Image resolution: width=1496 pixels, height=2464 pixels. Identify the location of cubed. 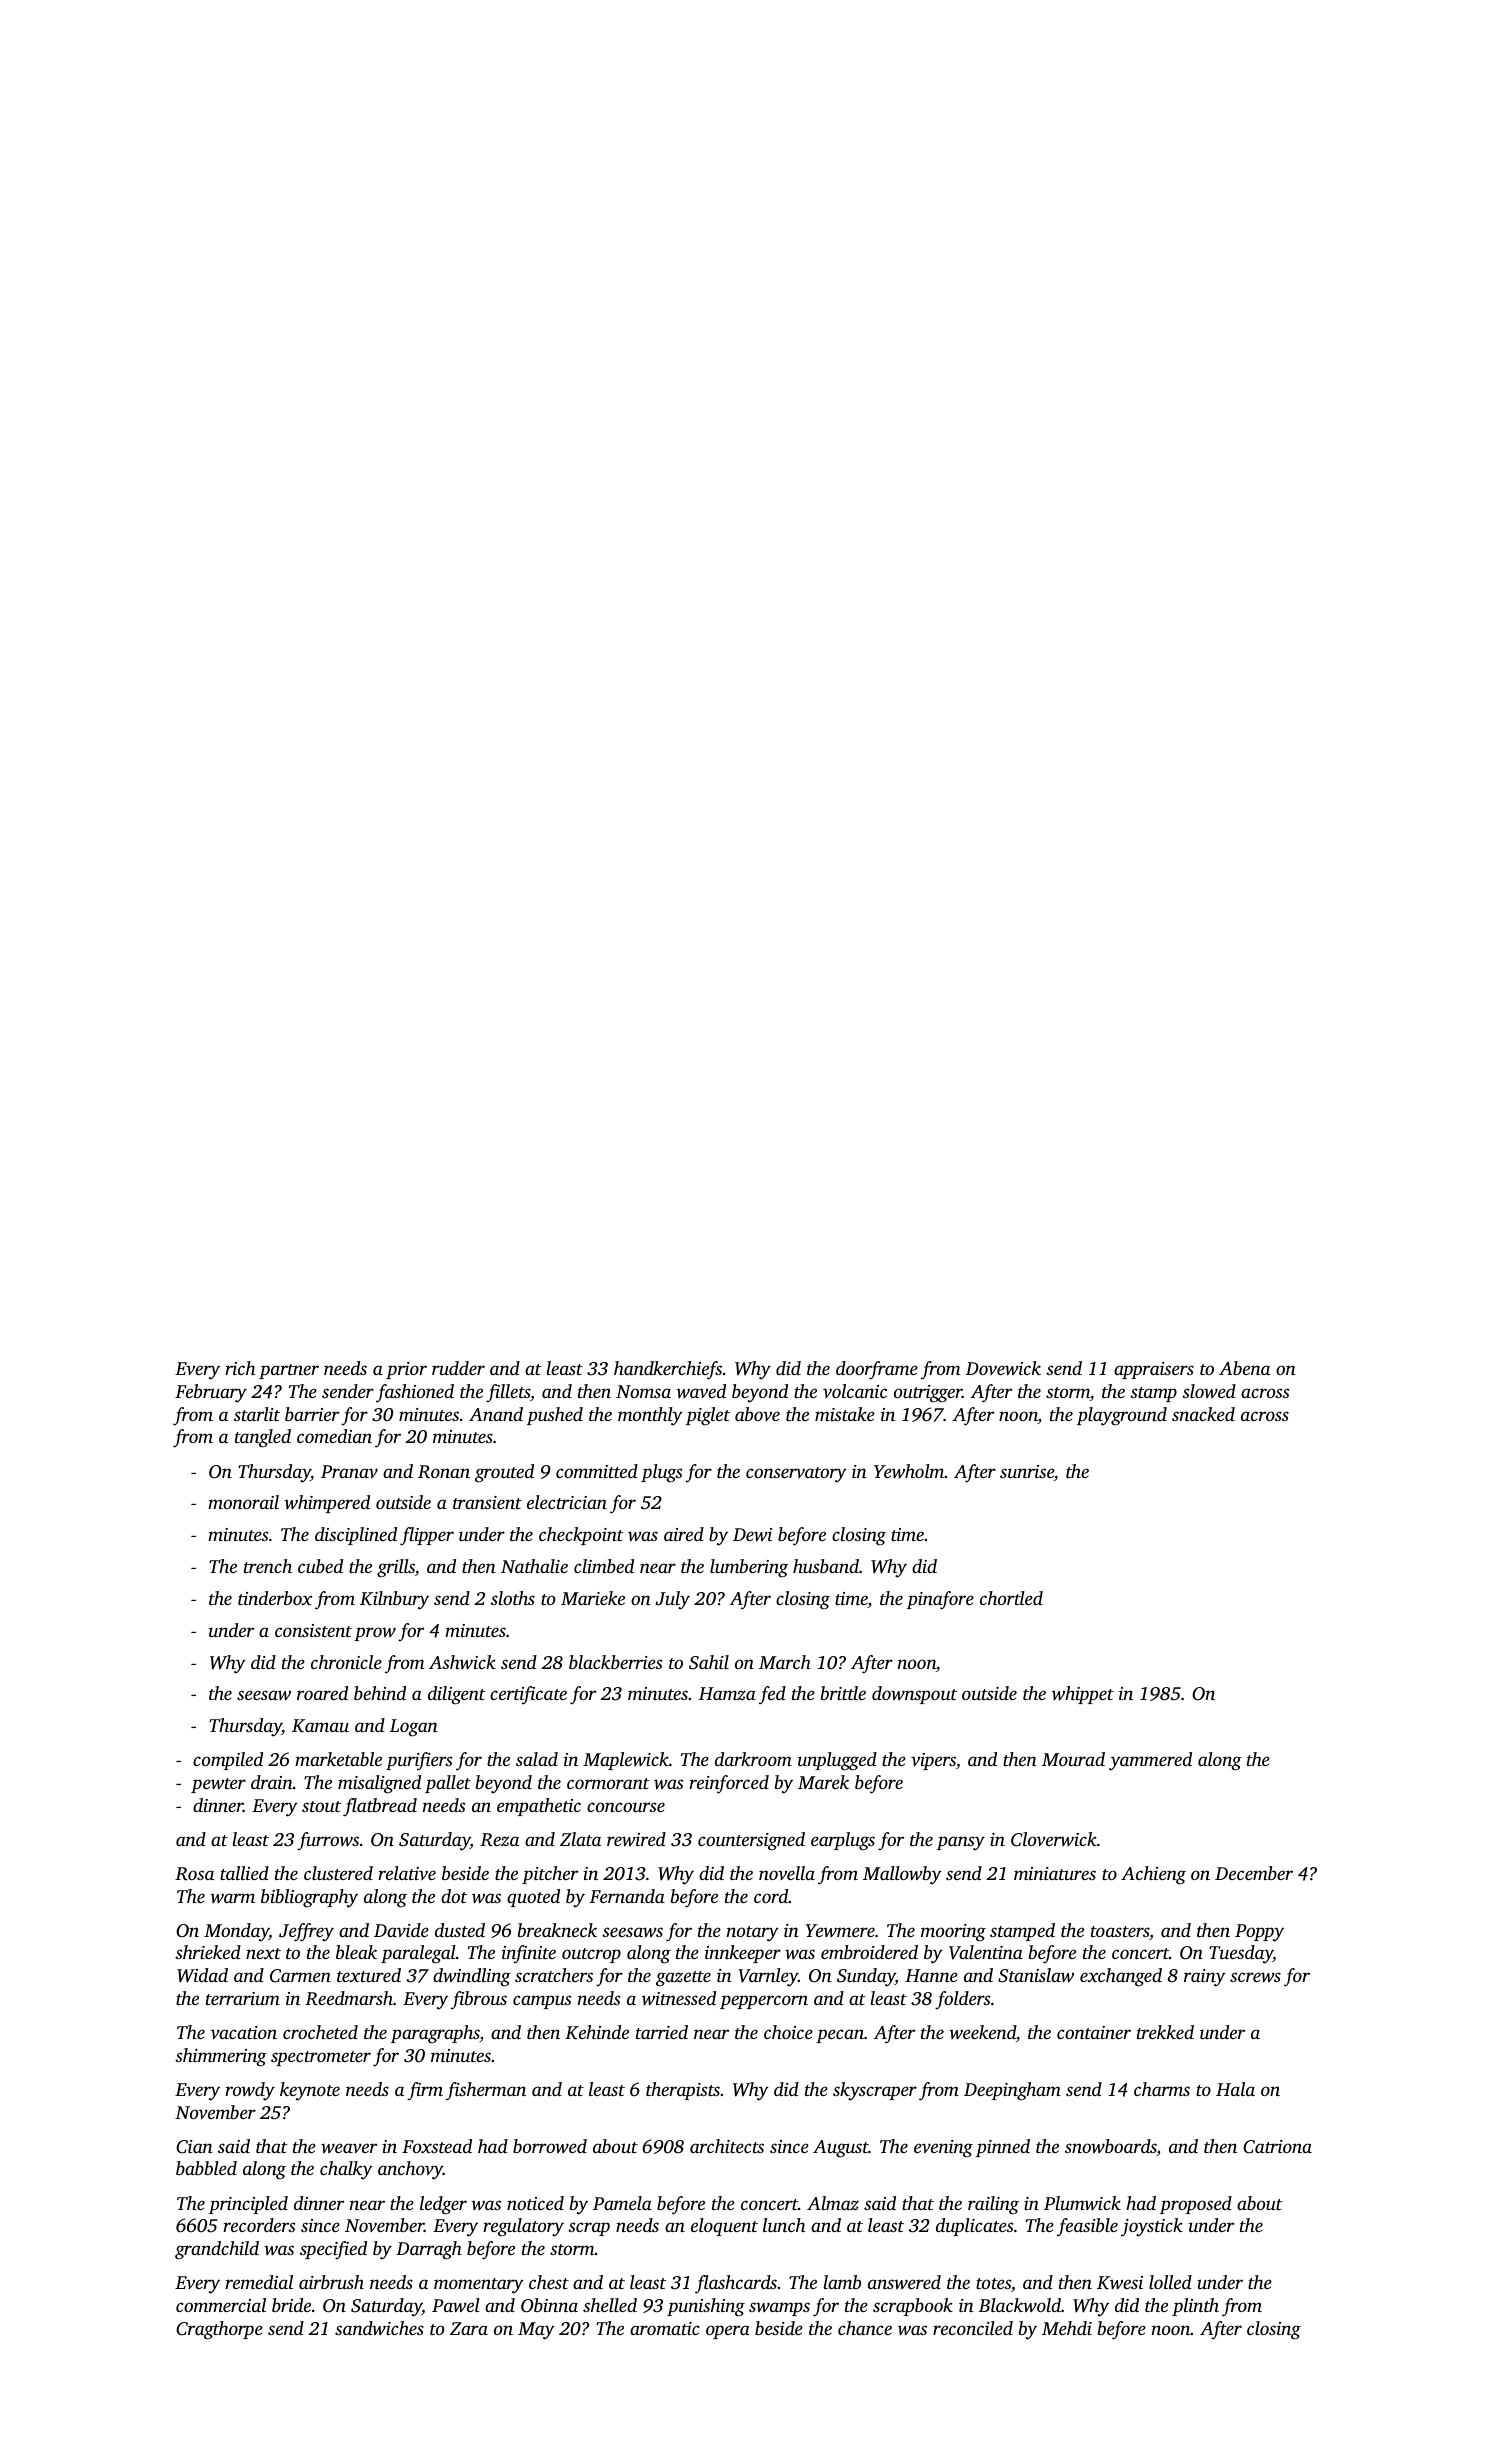
(320, 1566).
